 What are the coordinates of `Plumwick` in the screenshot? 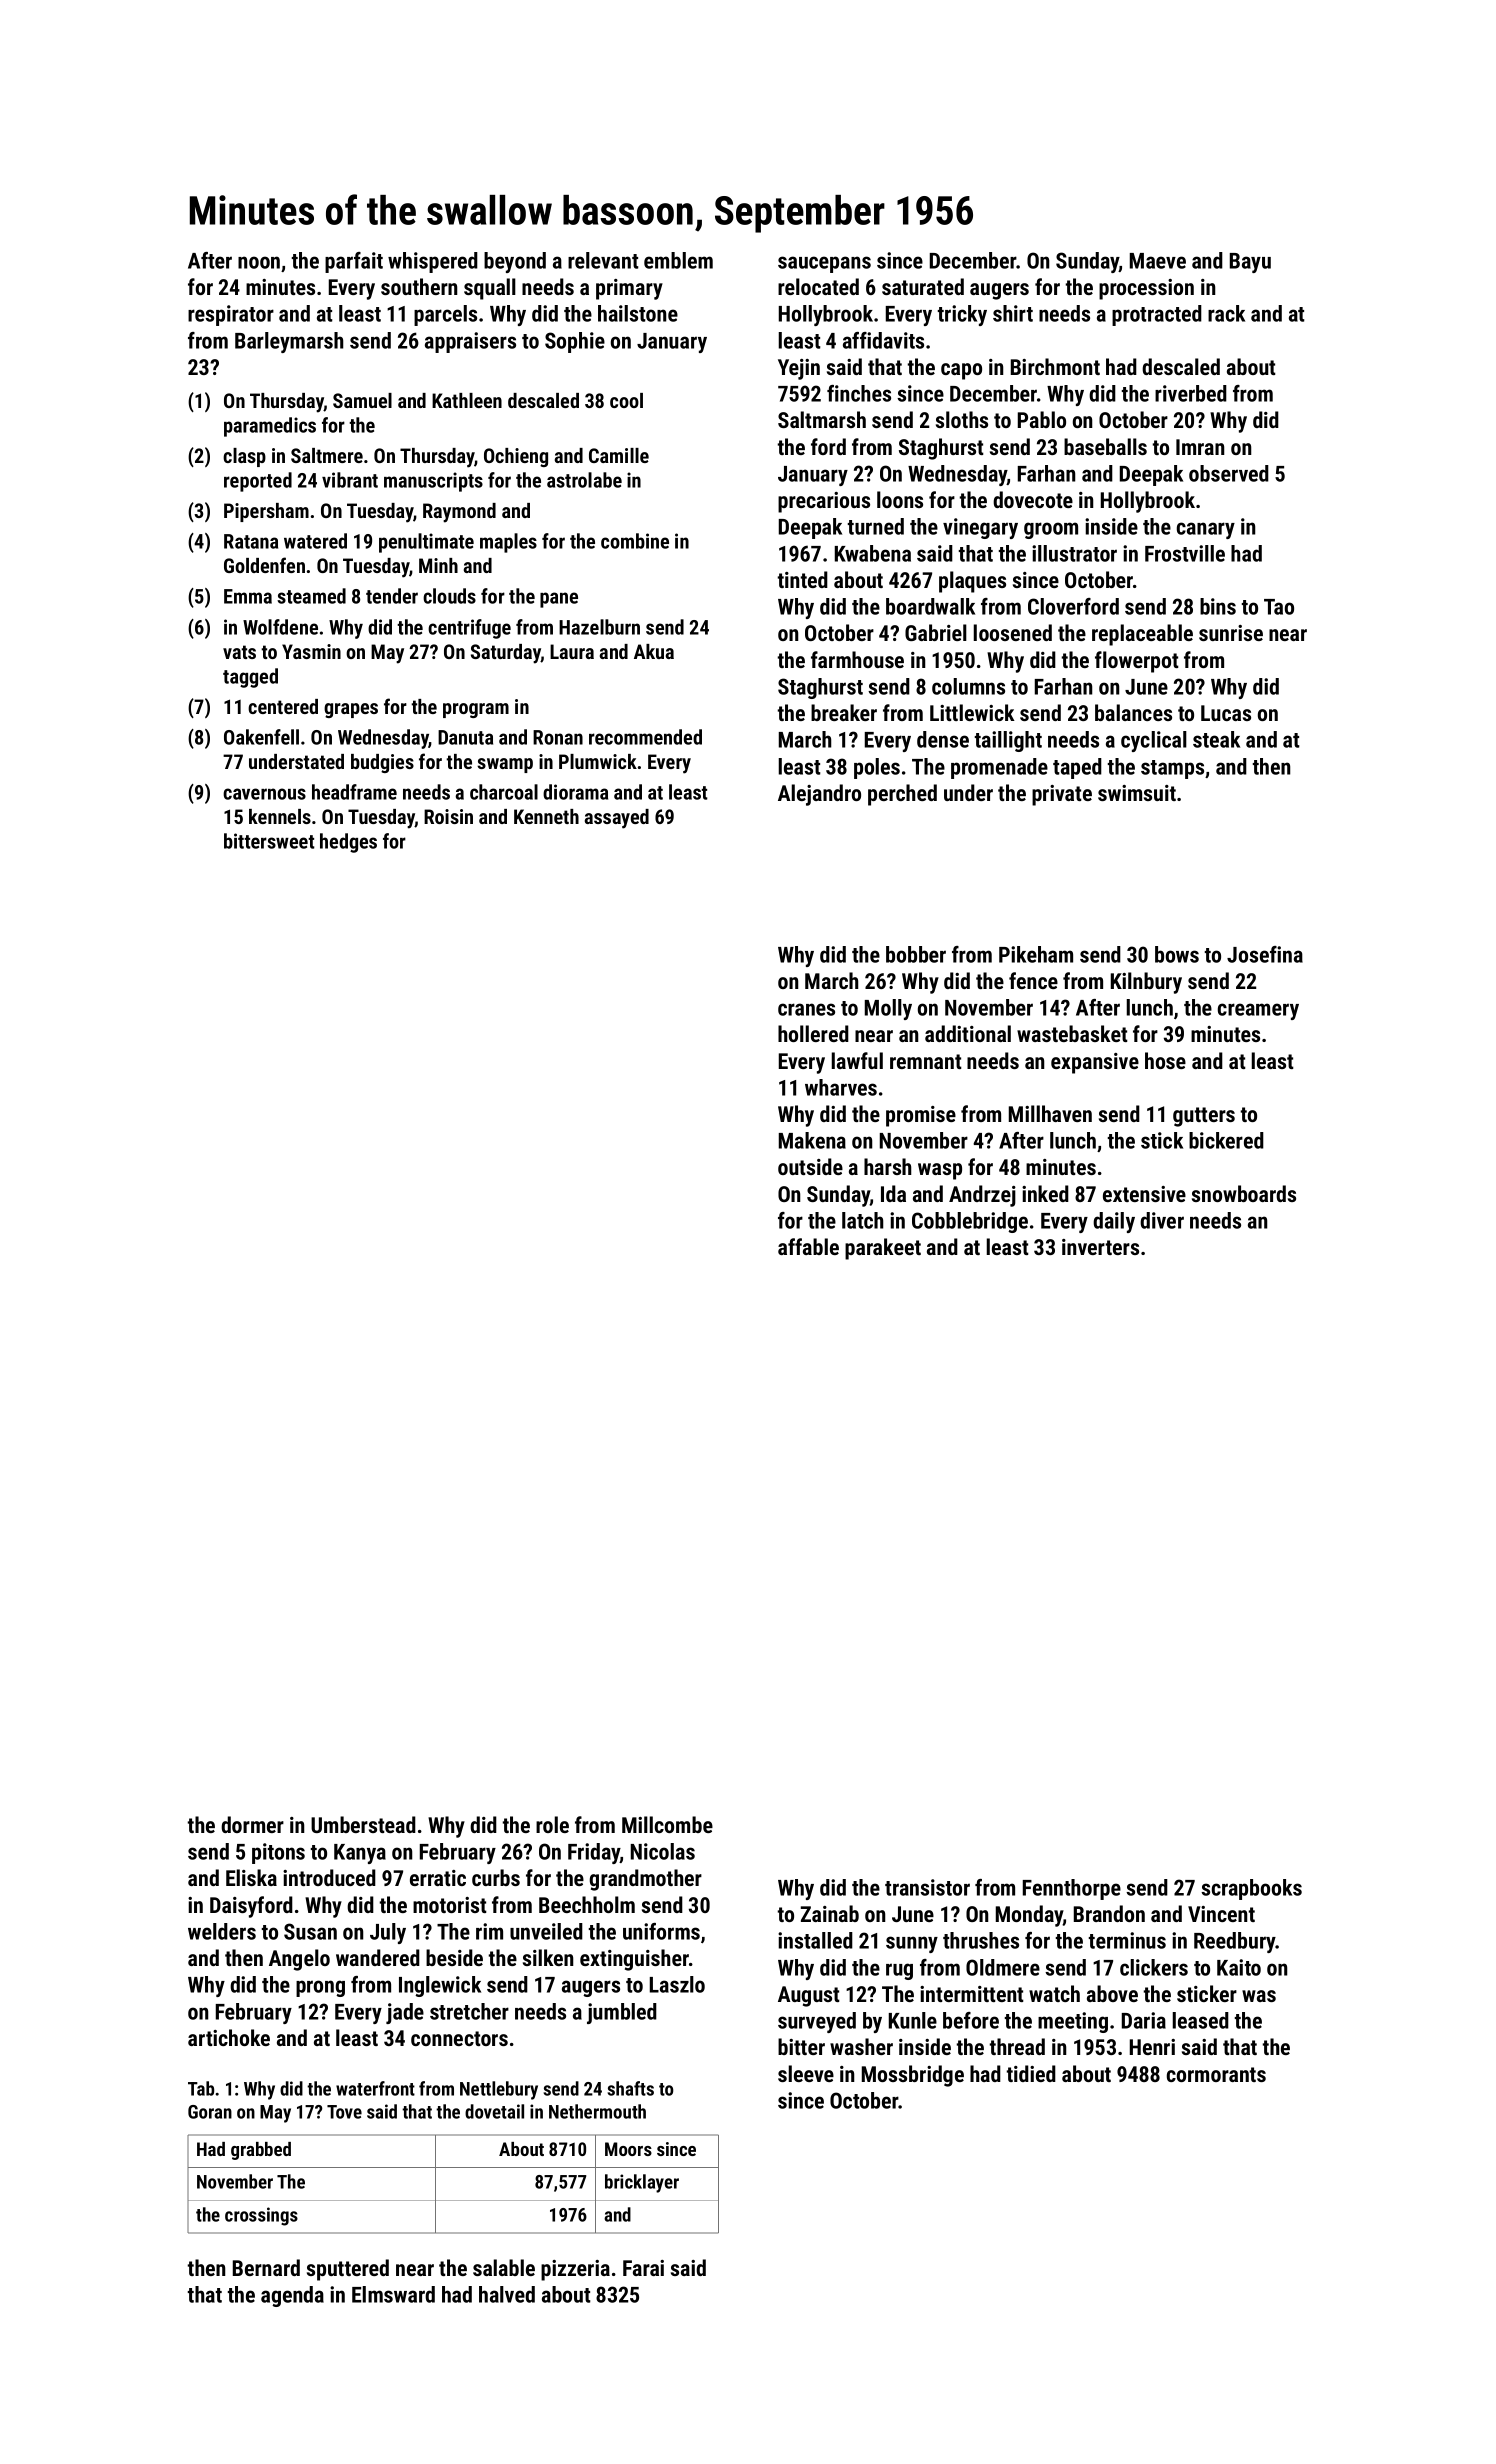 It's located at (598, 761).
